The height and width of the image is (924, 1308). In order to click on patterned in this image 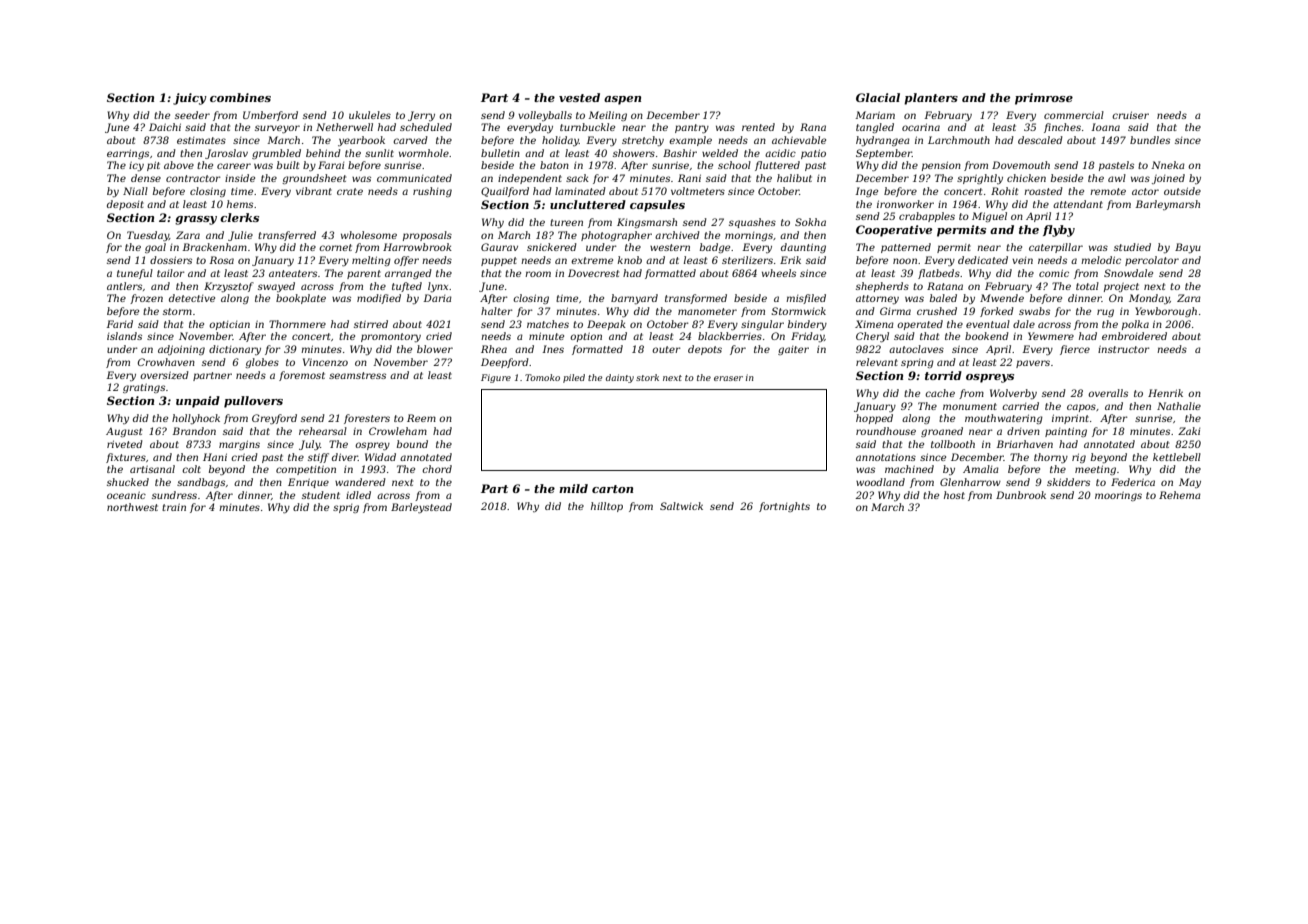, I will do `click(906, 248)`.
